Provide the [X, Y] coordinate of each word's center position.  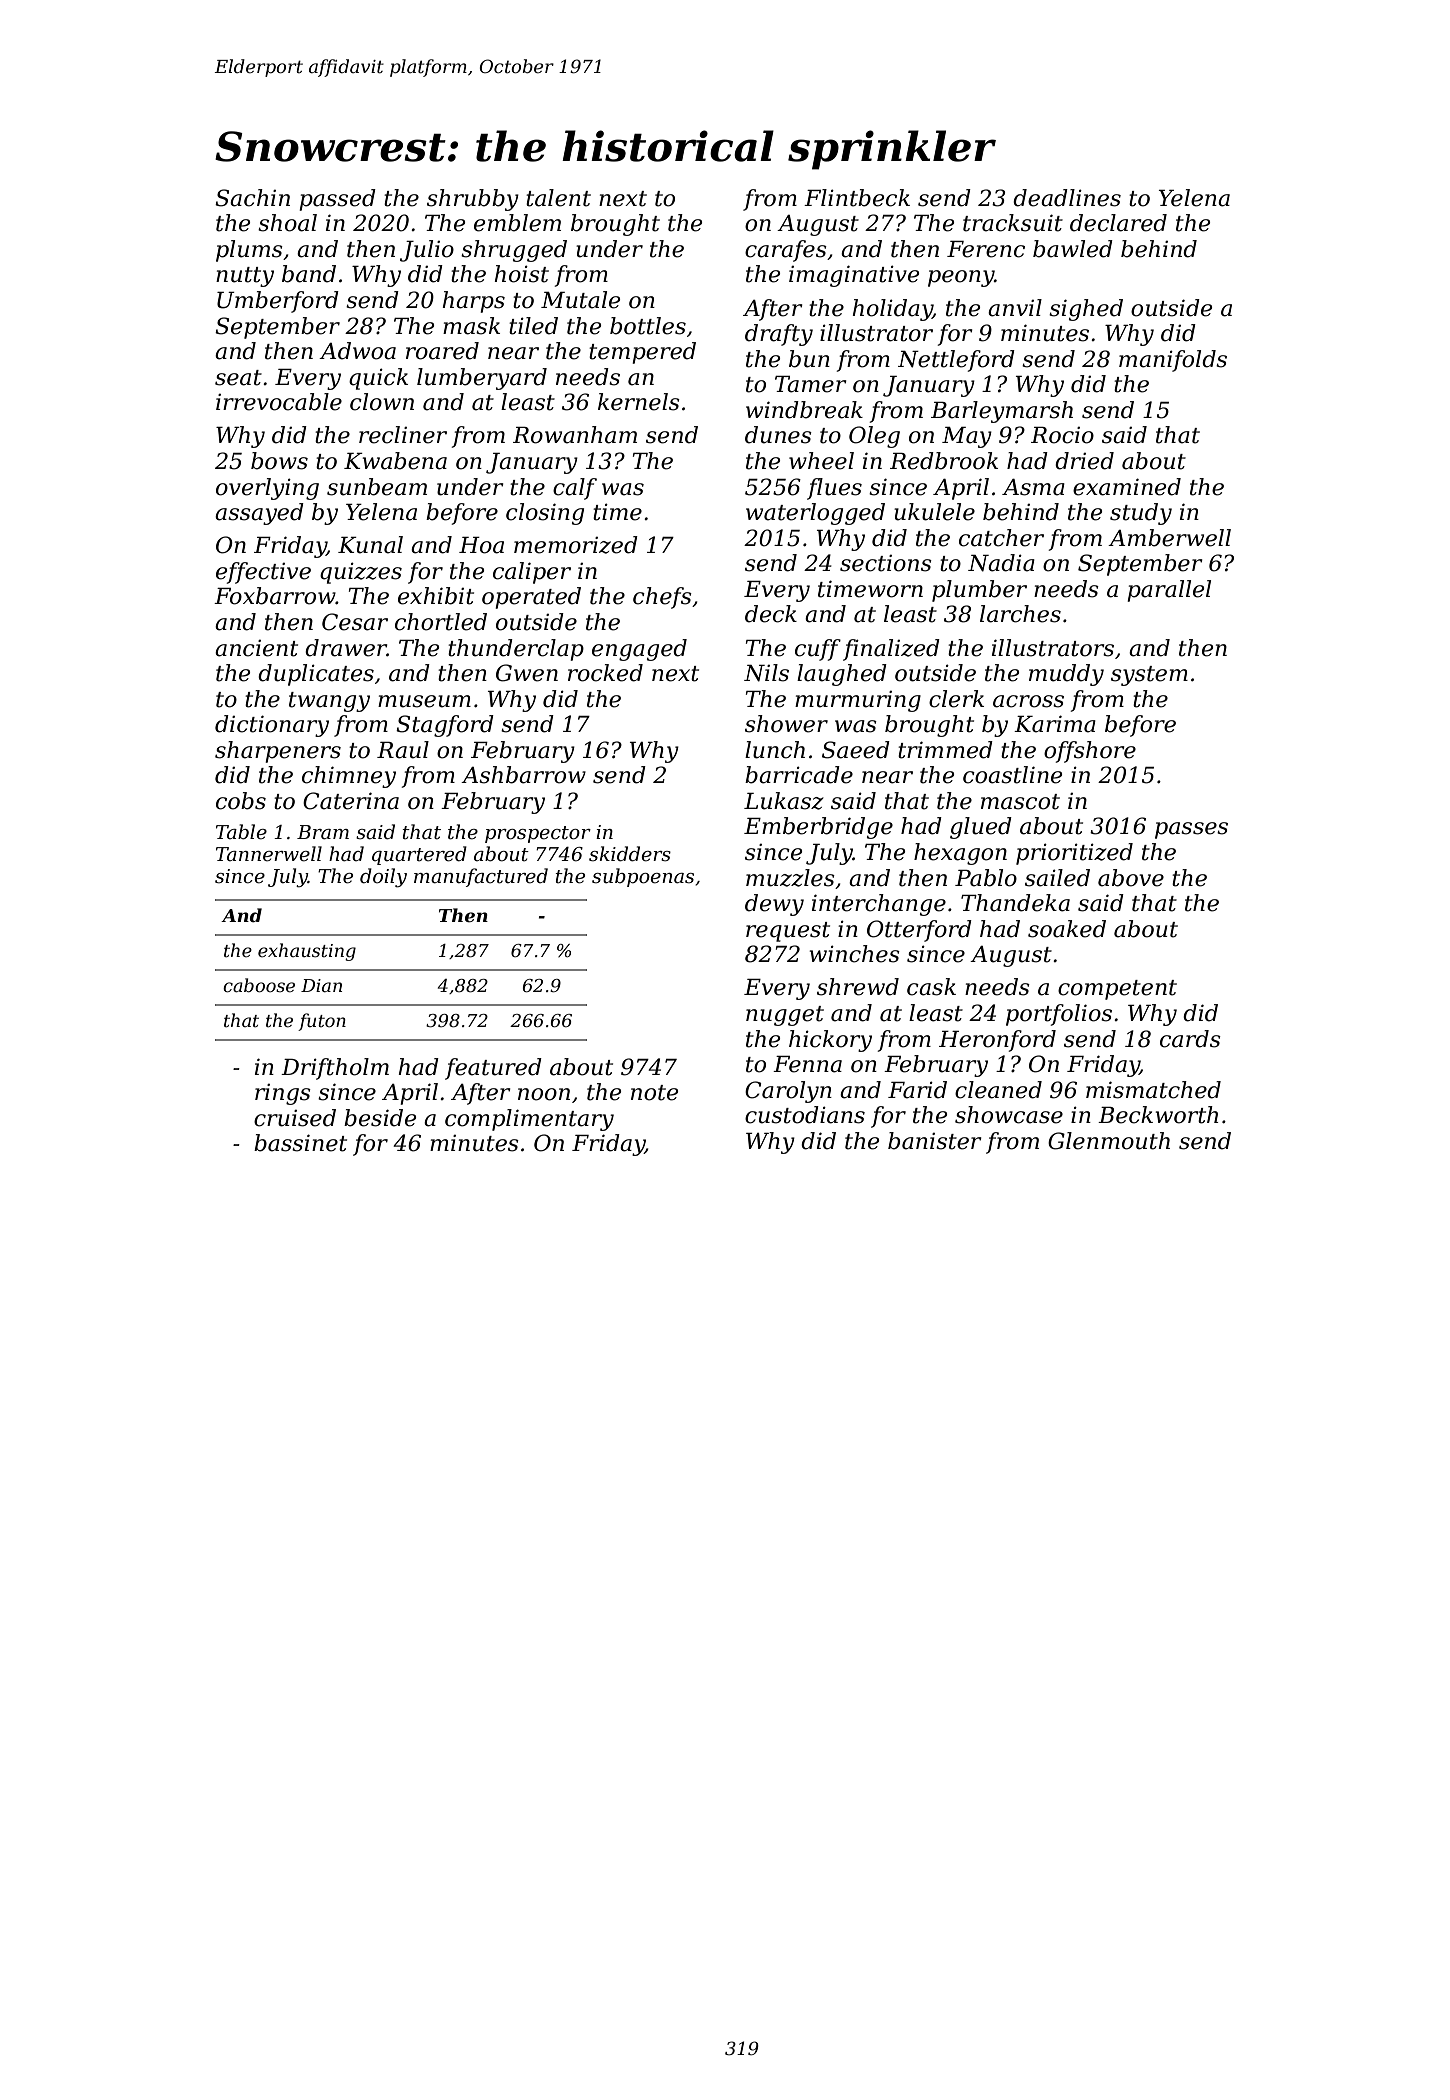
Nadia [1001, 563]
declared [1118, 223]
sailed [1057, 878]
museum [424, 701]
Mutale [580, 300]
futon [322, 1022]
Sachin [252, 198]
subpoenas [643, 877]
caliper [532, 573]
